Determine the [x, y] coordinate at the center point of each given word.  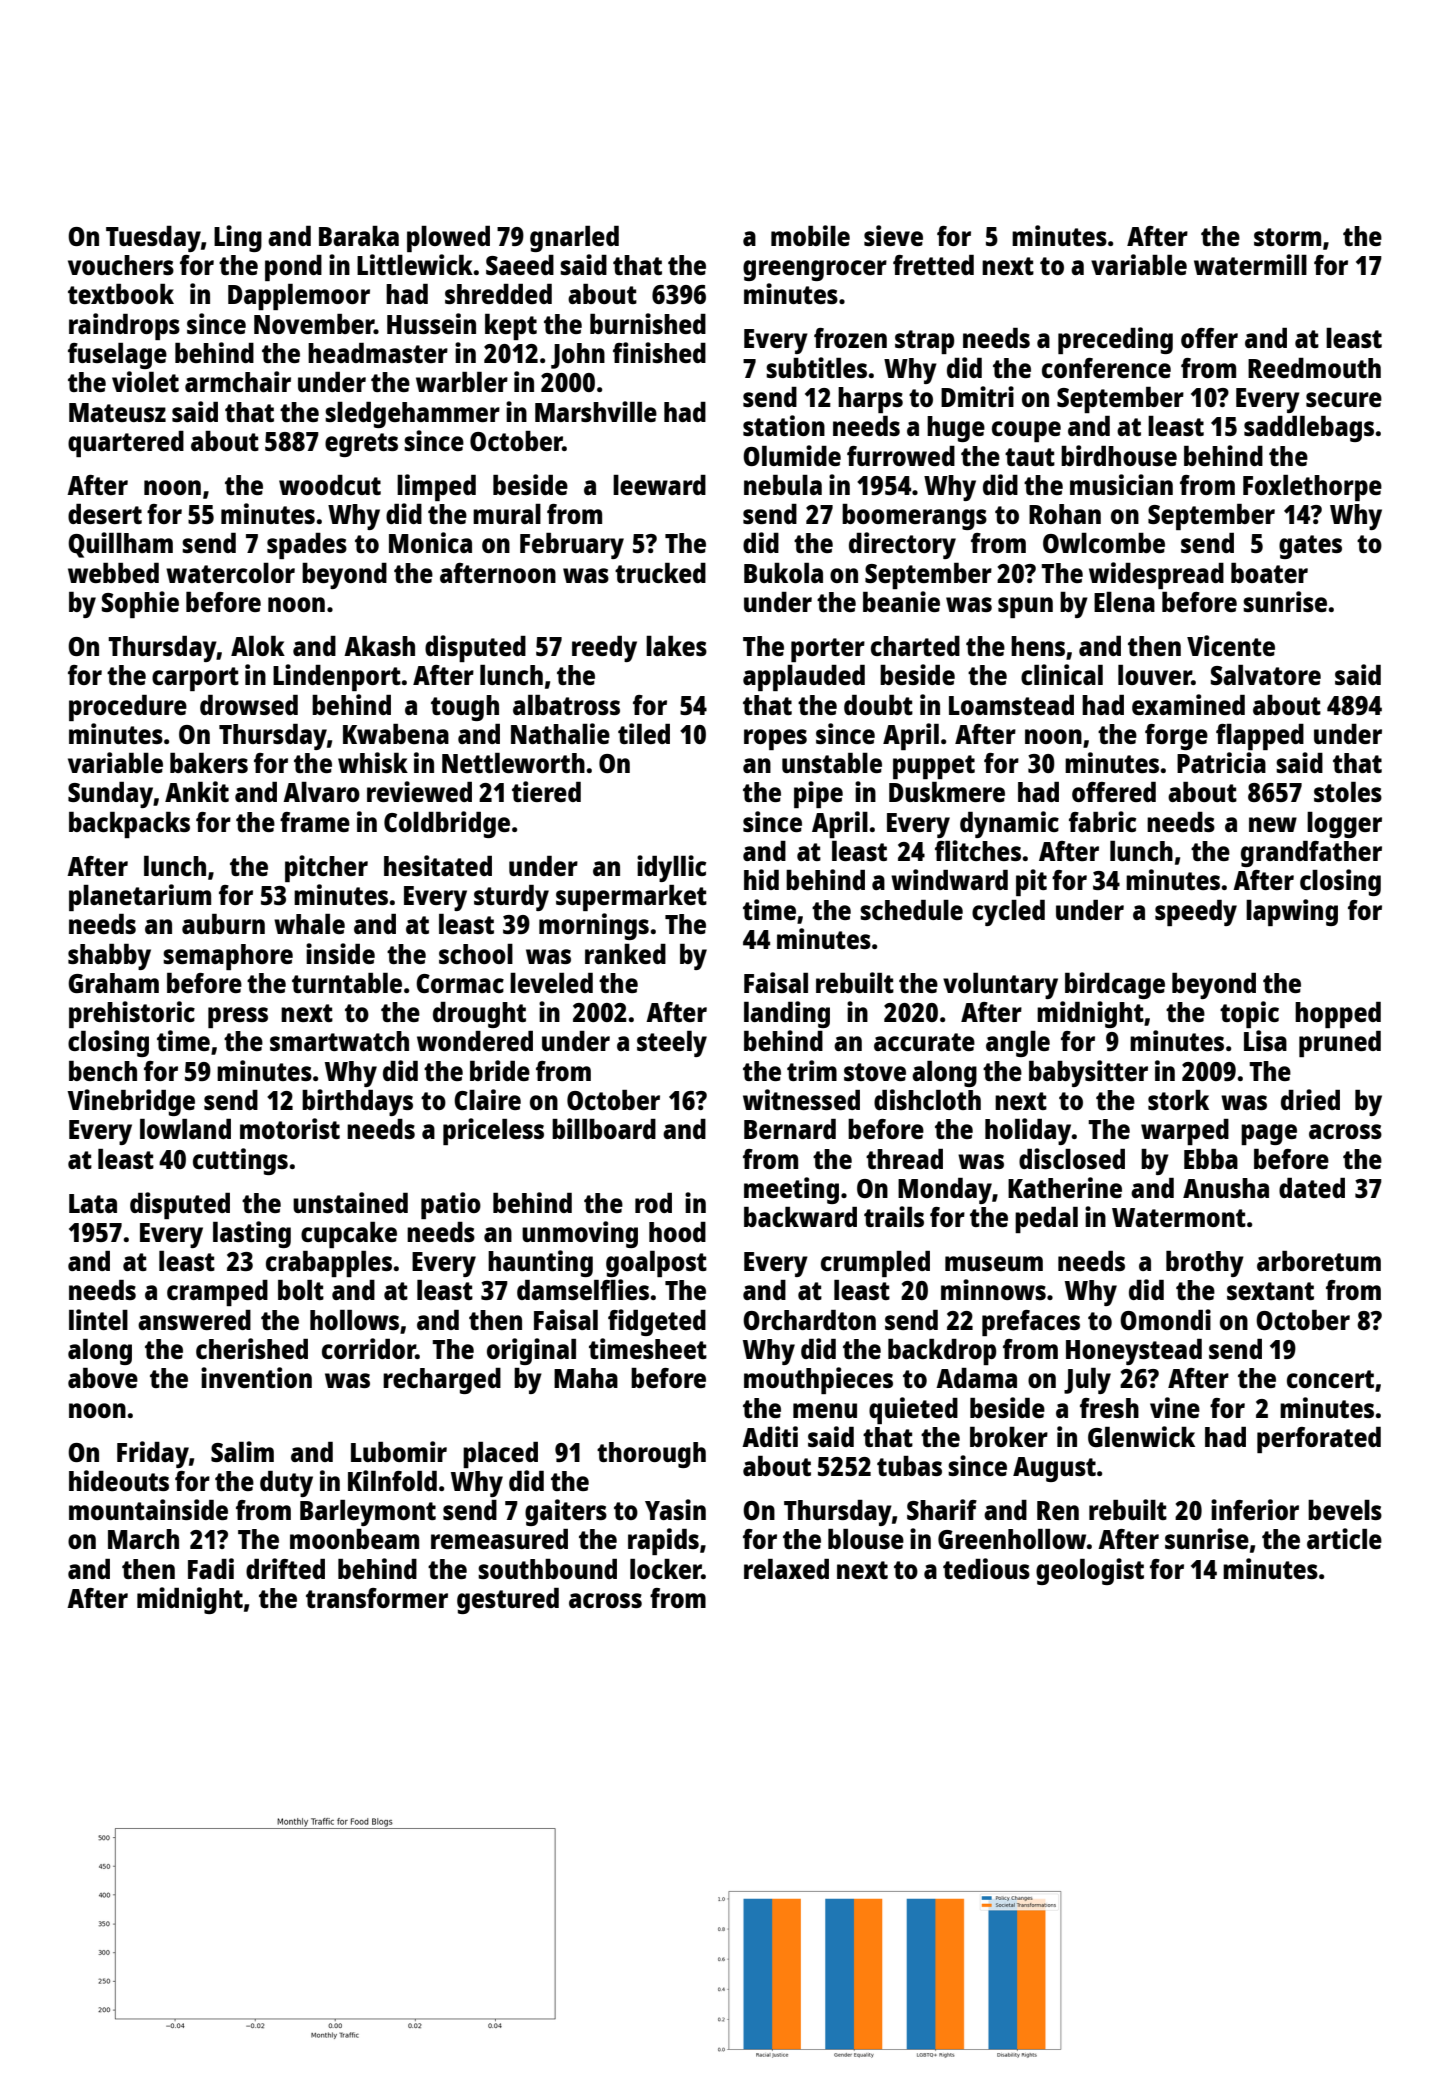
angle [1018, 1044]
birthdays [357, 1102]
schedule [911, 910]
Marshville [596, 411]
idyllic [671, 868]
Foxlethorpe [1312, 488]
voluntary [1000, 986]
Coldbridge [447, 824]
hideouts [119, 1480]
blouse [866, 1539]
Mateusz [117, 412]
